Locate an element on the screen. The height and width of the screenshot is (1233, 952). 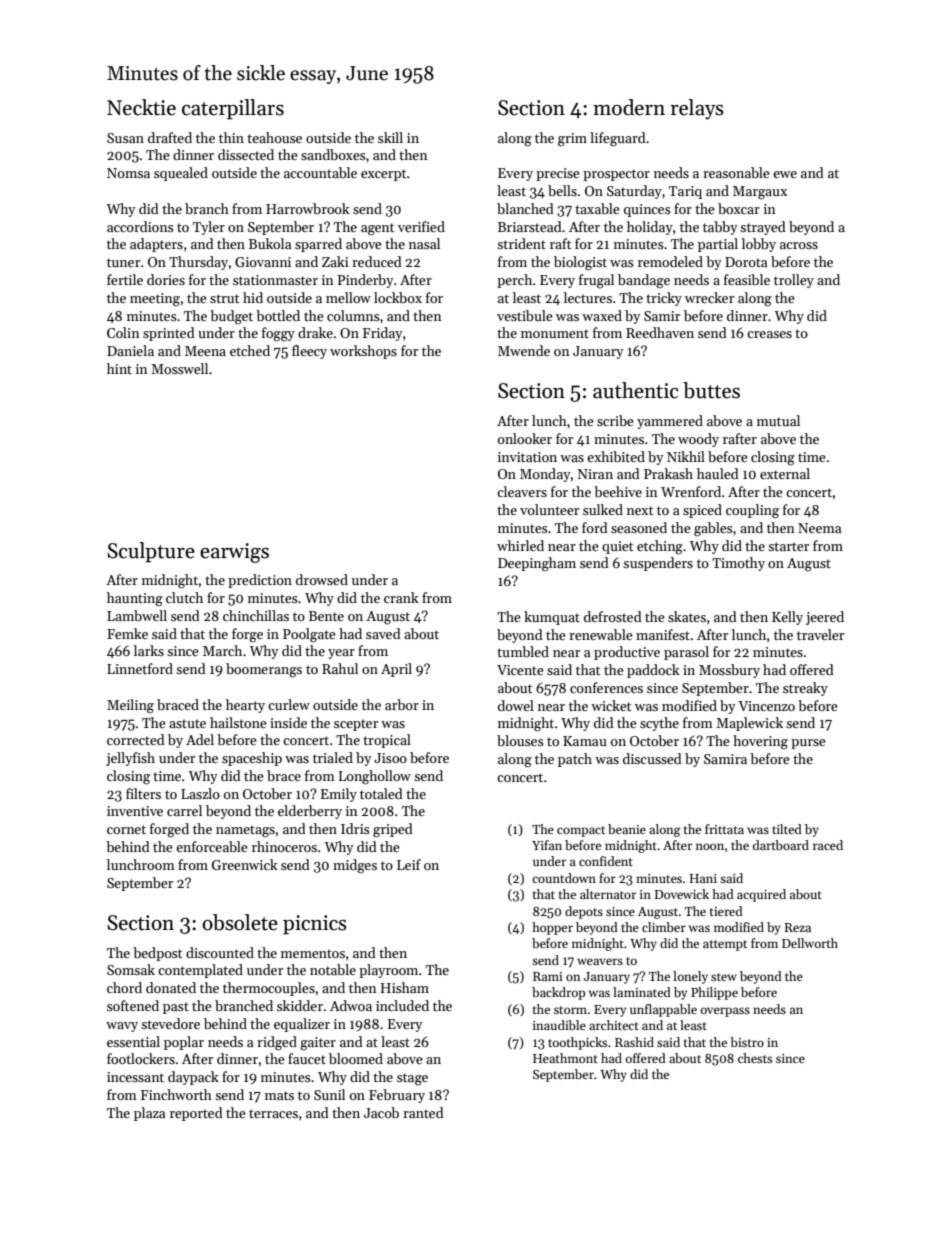
toothpicks is located at coordinates (577, 1043).
